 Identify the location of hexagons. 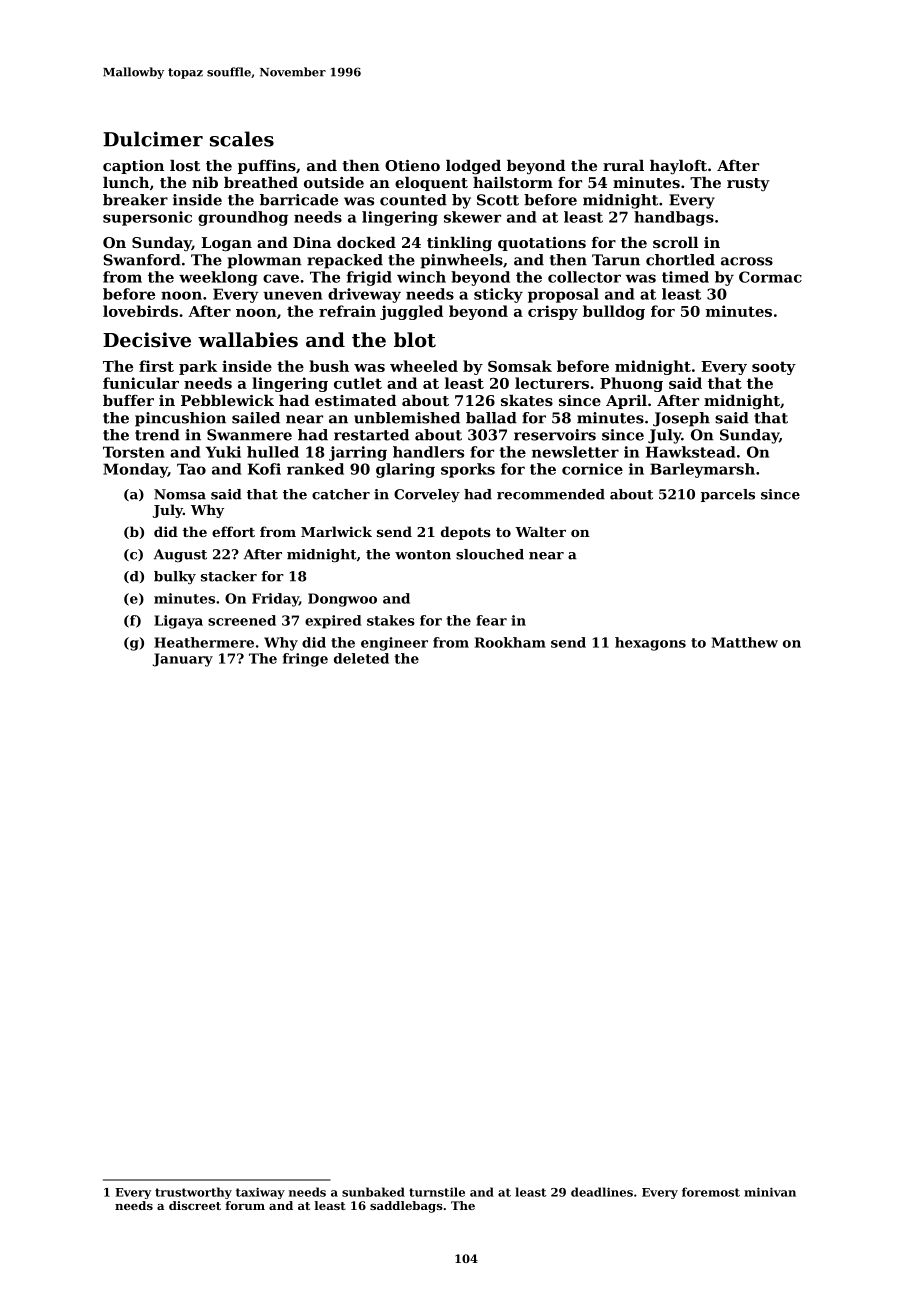
(650, 644).
